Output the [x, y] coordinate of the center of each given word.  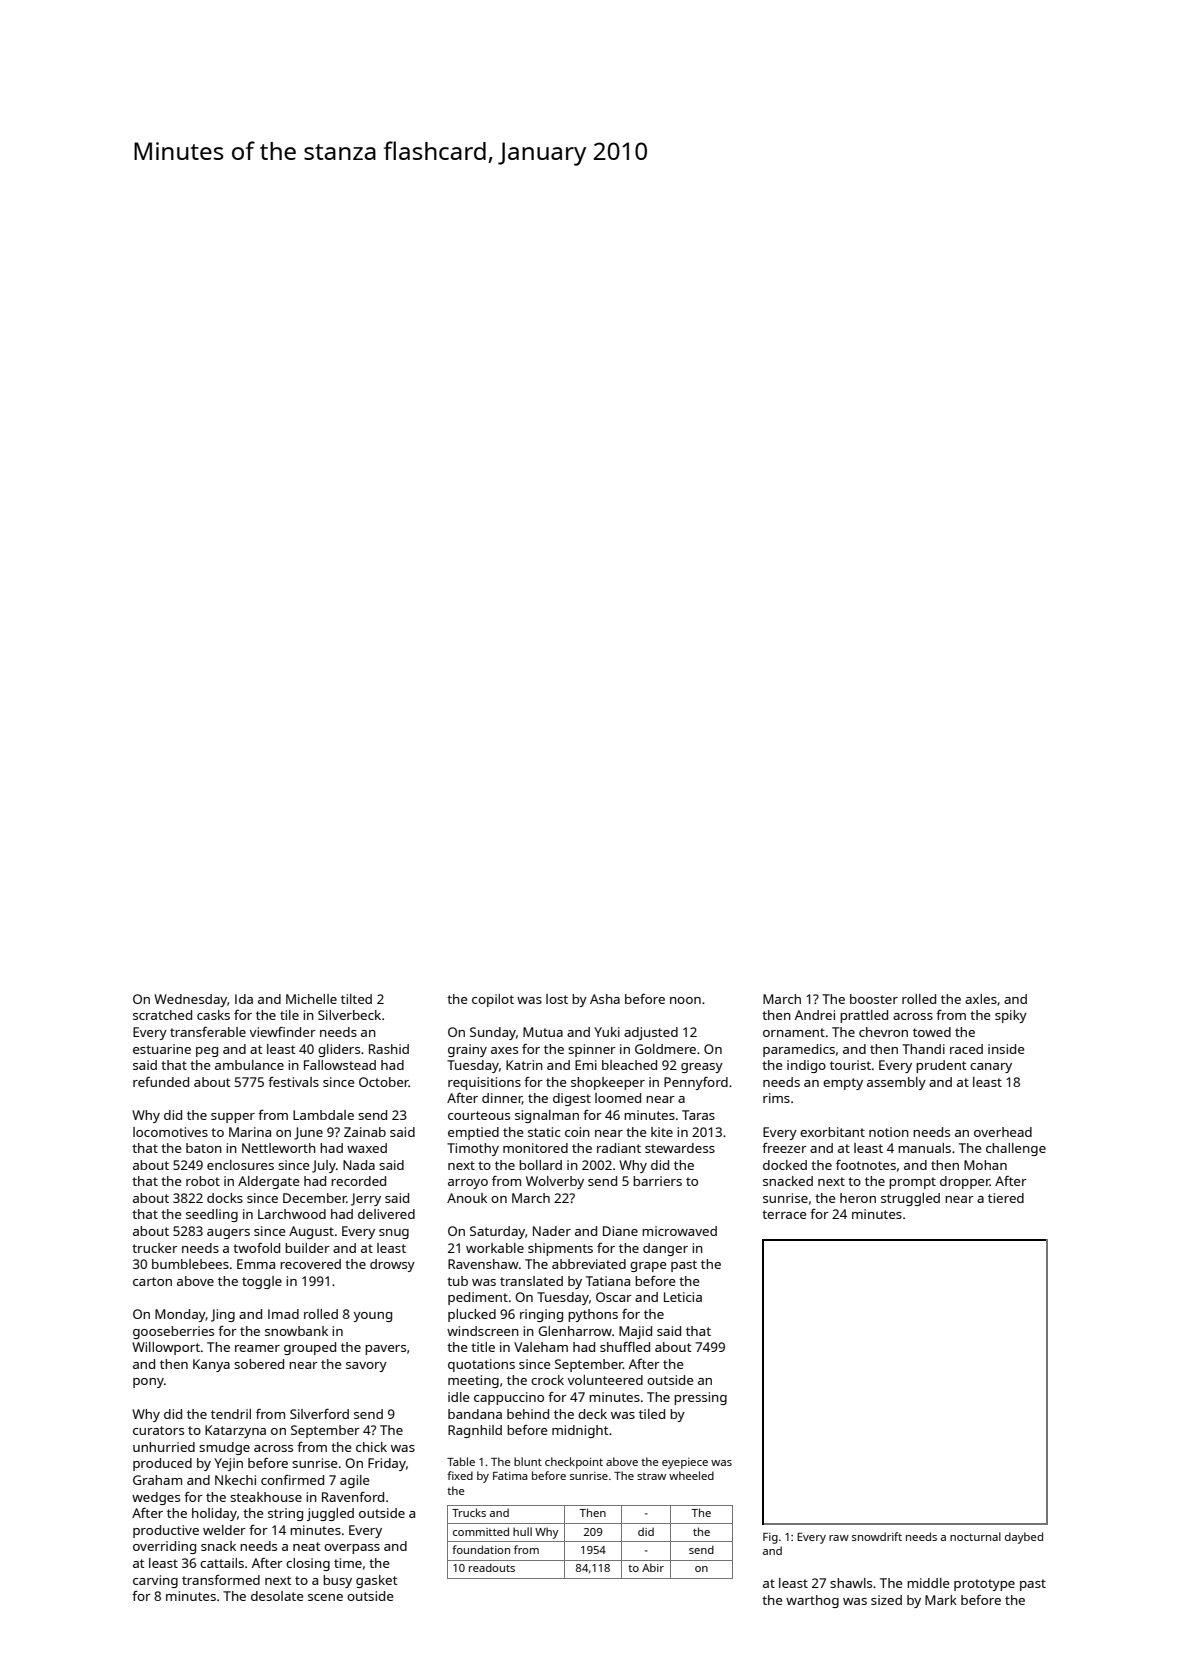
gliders [339, 1050]
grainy [467, 1050]
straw [651, 1476]
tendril [231, 1414]
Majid [635, 1332]
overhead [1003, 1132]
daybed [1024, 1538]
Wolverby [555, 1182]
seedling [212, 1215]
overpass [352, 1549]
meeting [473, 1381]
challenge [1016, 1149]
